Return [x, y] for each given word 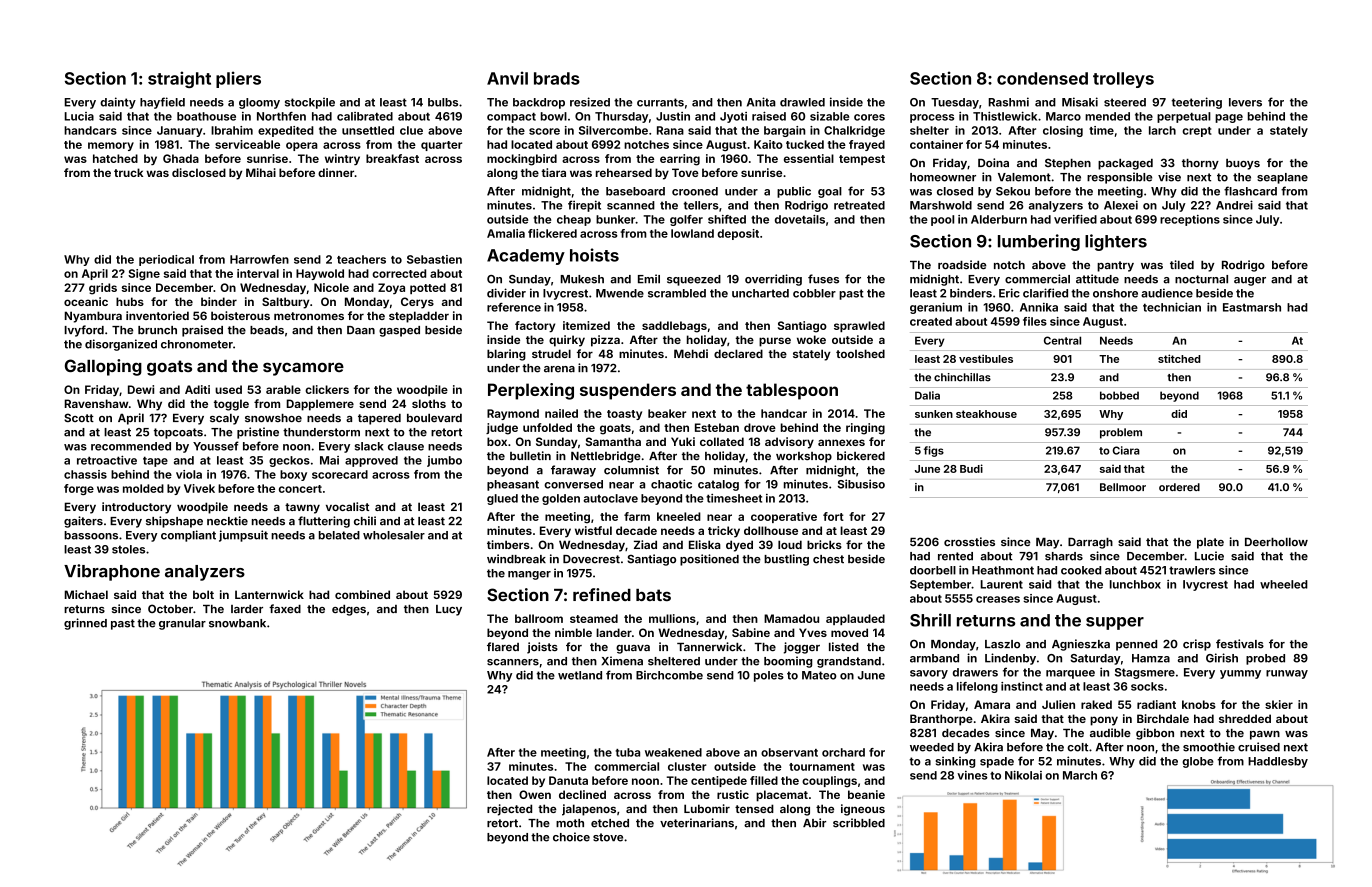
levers [1245, 102]
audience [1167, 293]
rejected [509, 810]
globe [1198, 762]
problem [1121, 433]
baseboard [635, 191]
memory [111, 146]
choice [571, 837]
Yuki [683, 441]
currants [660, 102]
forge [79, 489]
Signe [144, 274]
